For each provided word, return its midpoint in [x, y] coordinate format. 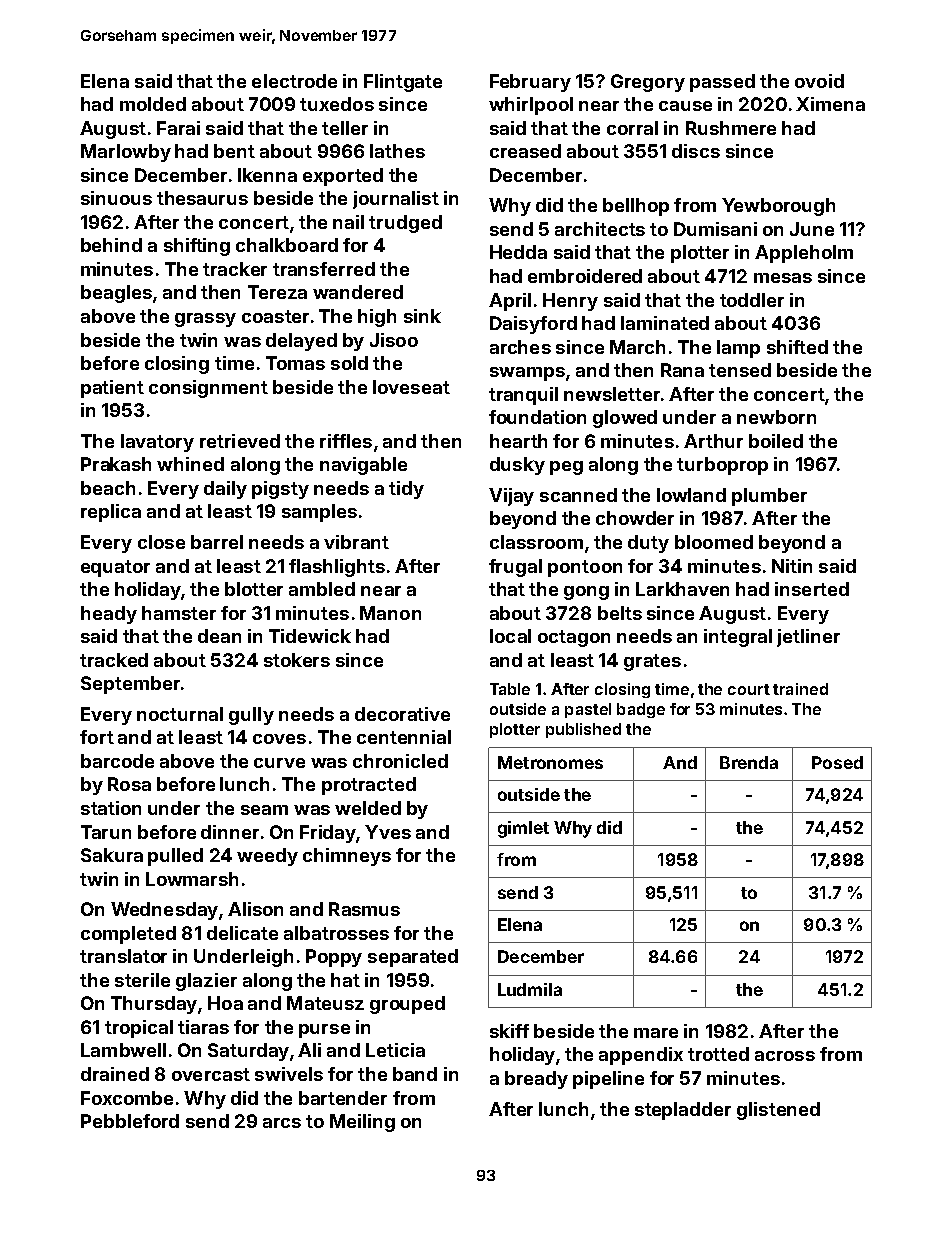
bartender [343, 1098]
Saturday [248, 1052]
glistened [778, 1111]
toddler [752, 300]
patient [112, 389]
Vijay [511, 497]
